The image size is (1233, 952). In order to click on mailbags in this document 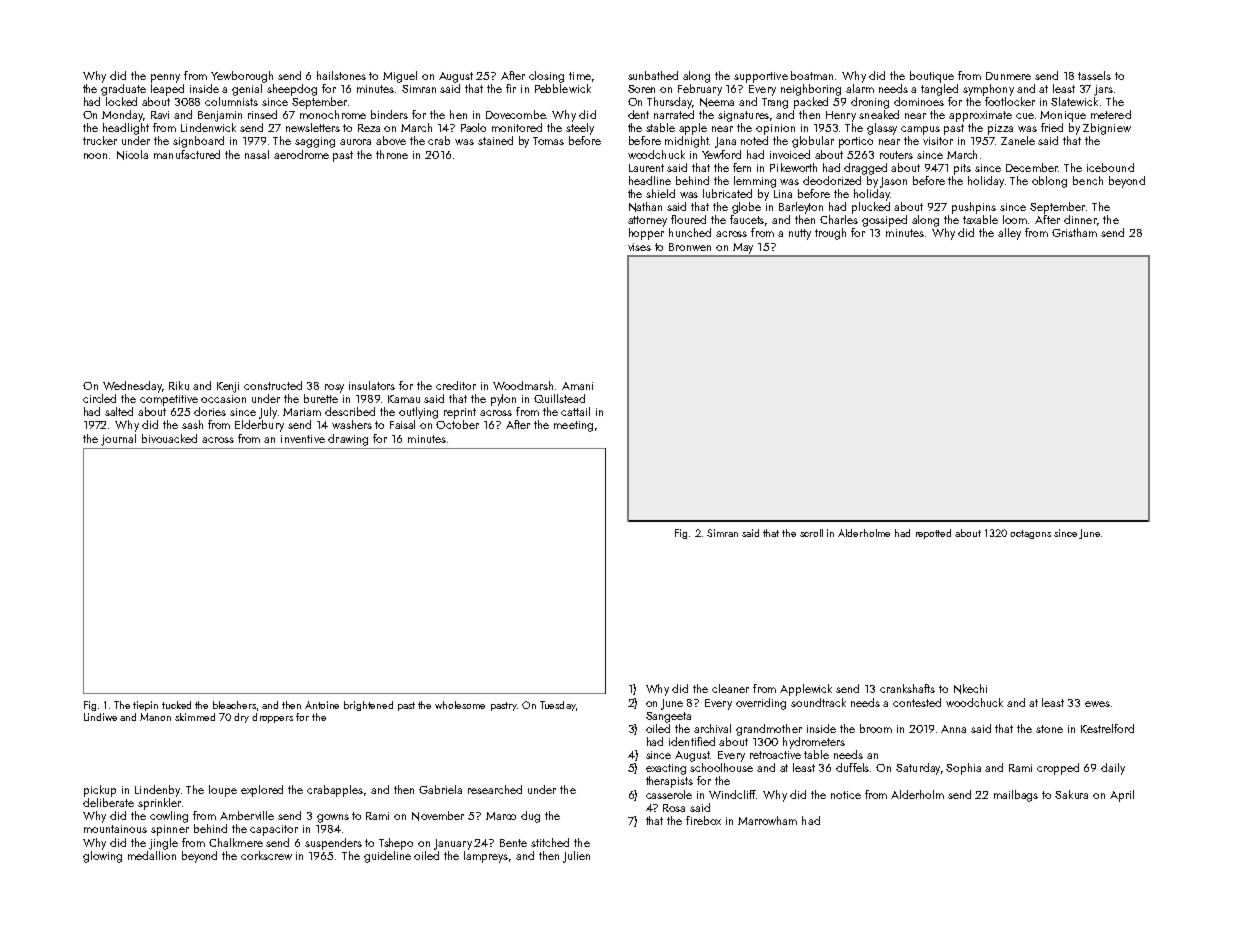, I will do `click(1016, 796)`.
